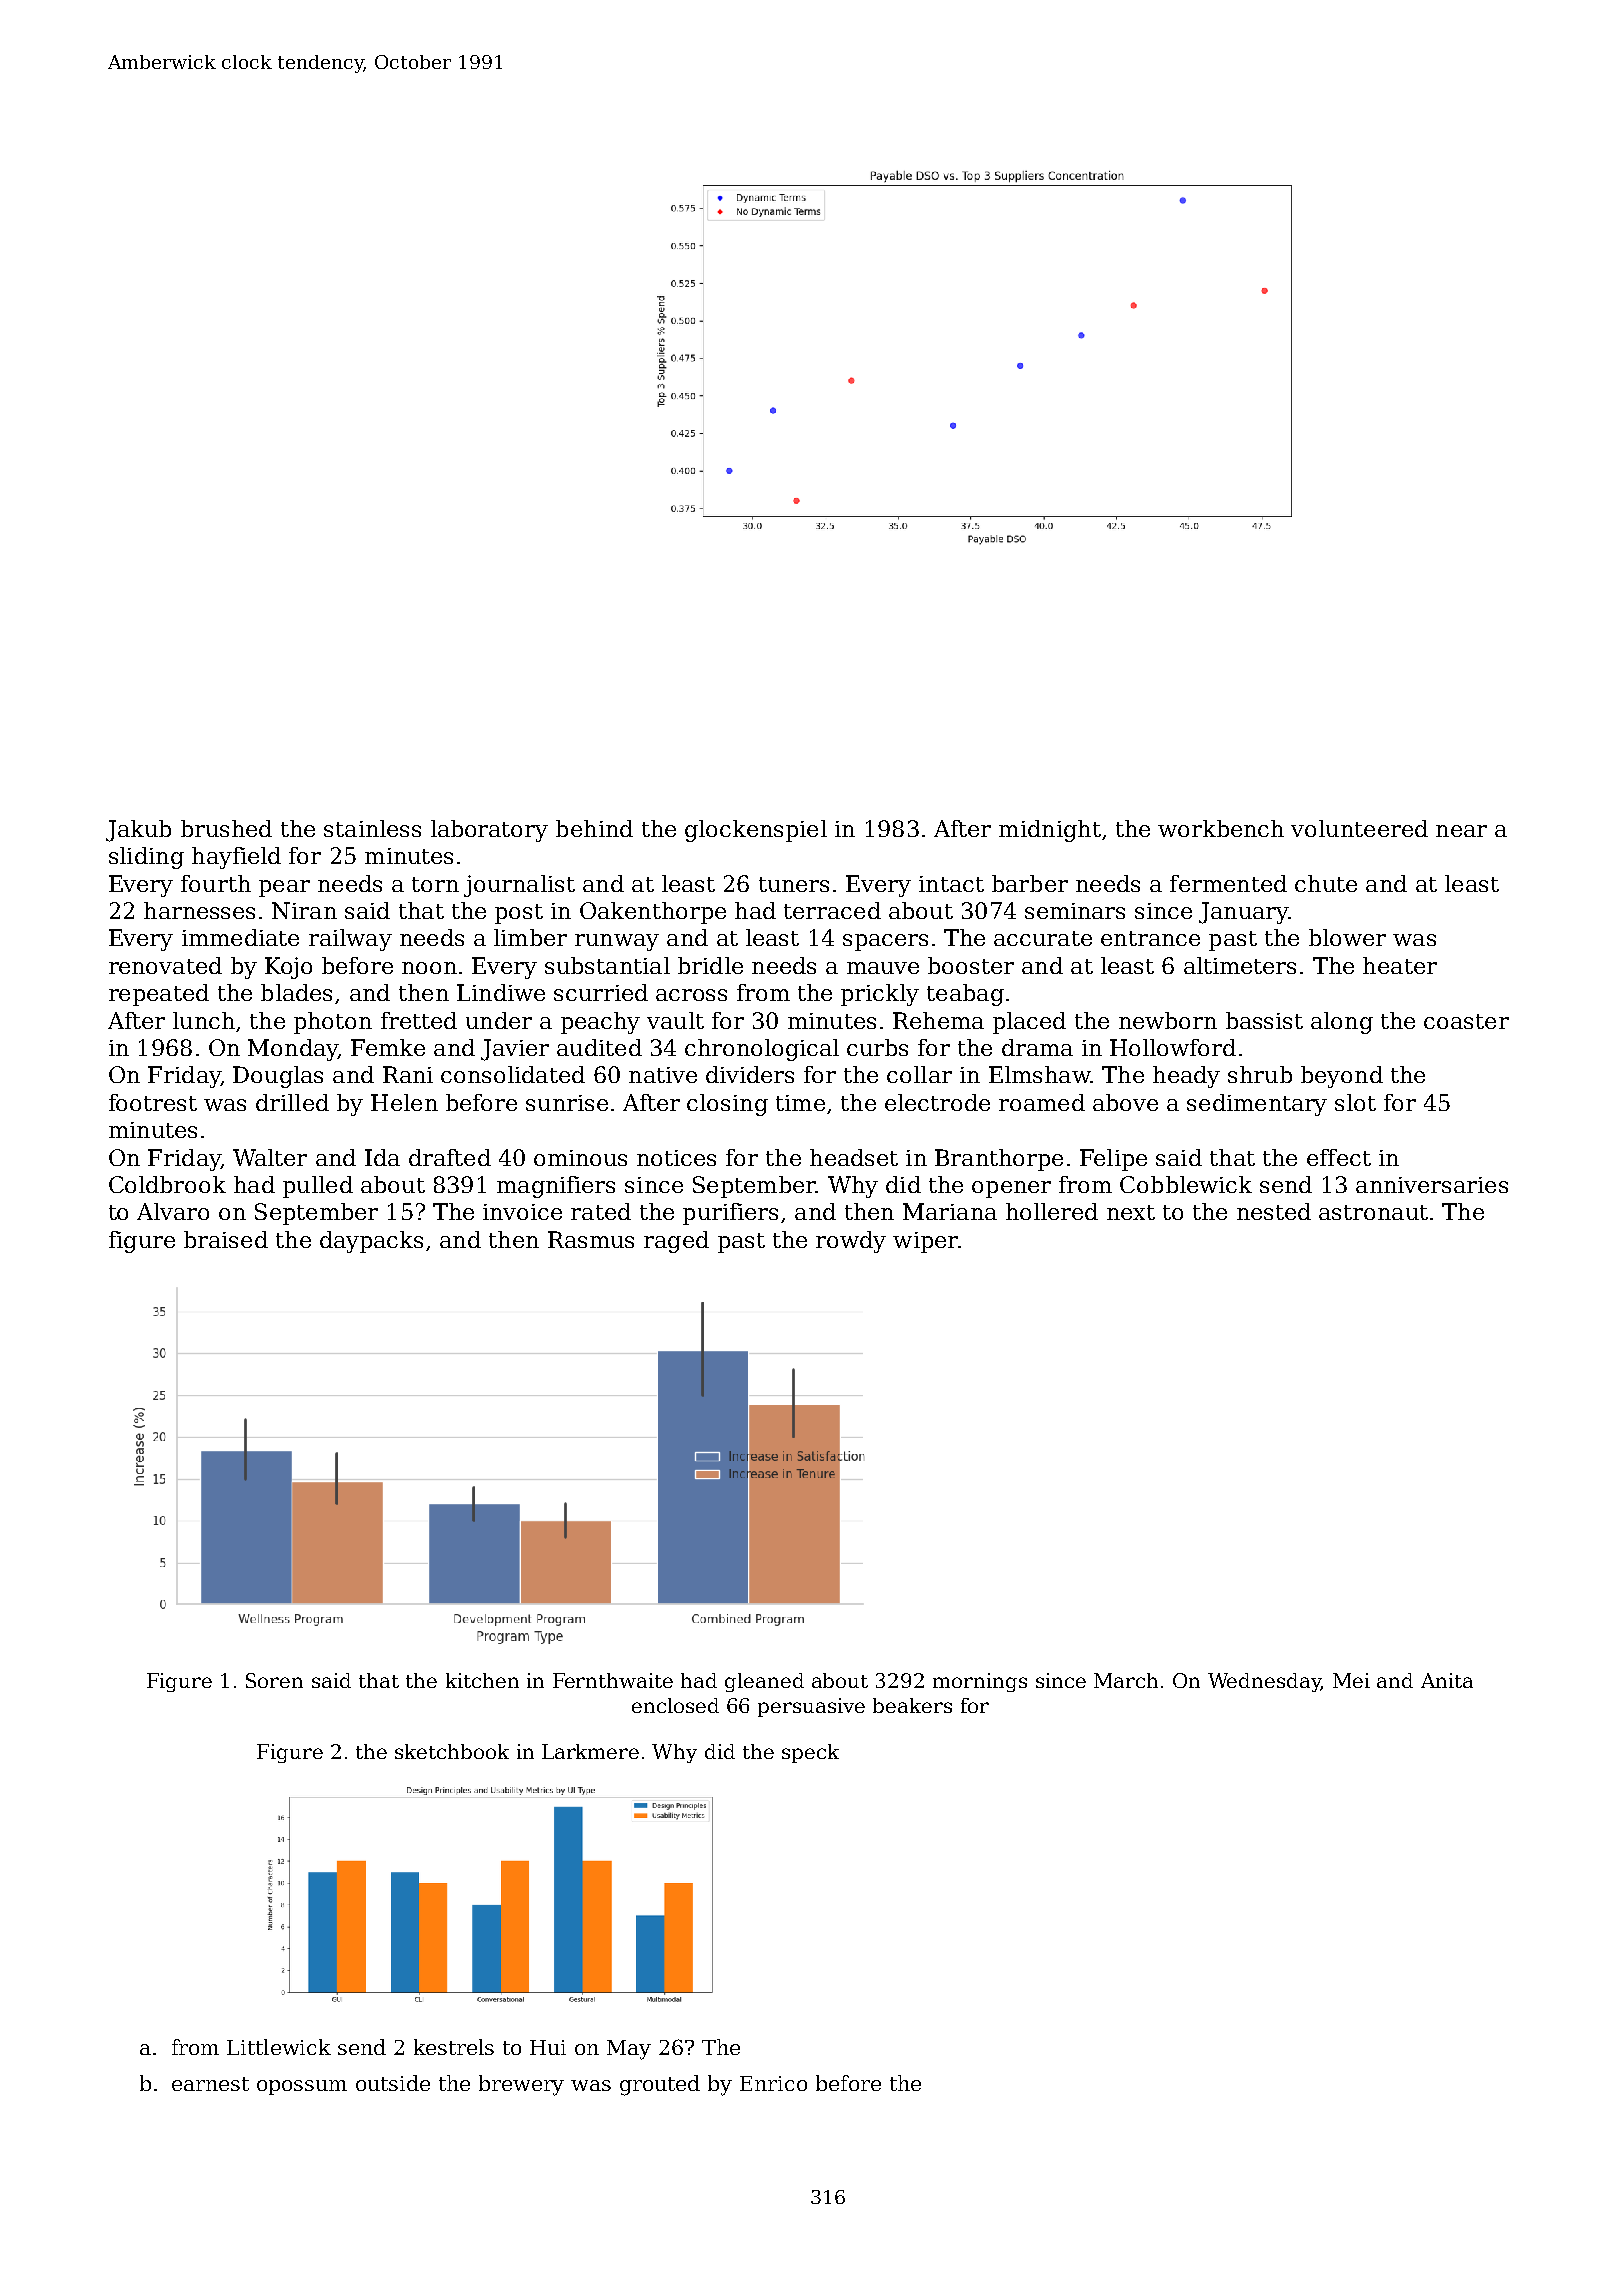  What do you see at coordinates (482, 1680) in the screenshot?
I see `kitchen` at bounding box center [482, 1680].
